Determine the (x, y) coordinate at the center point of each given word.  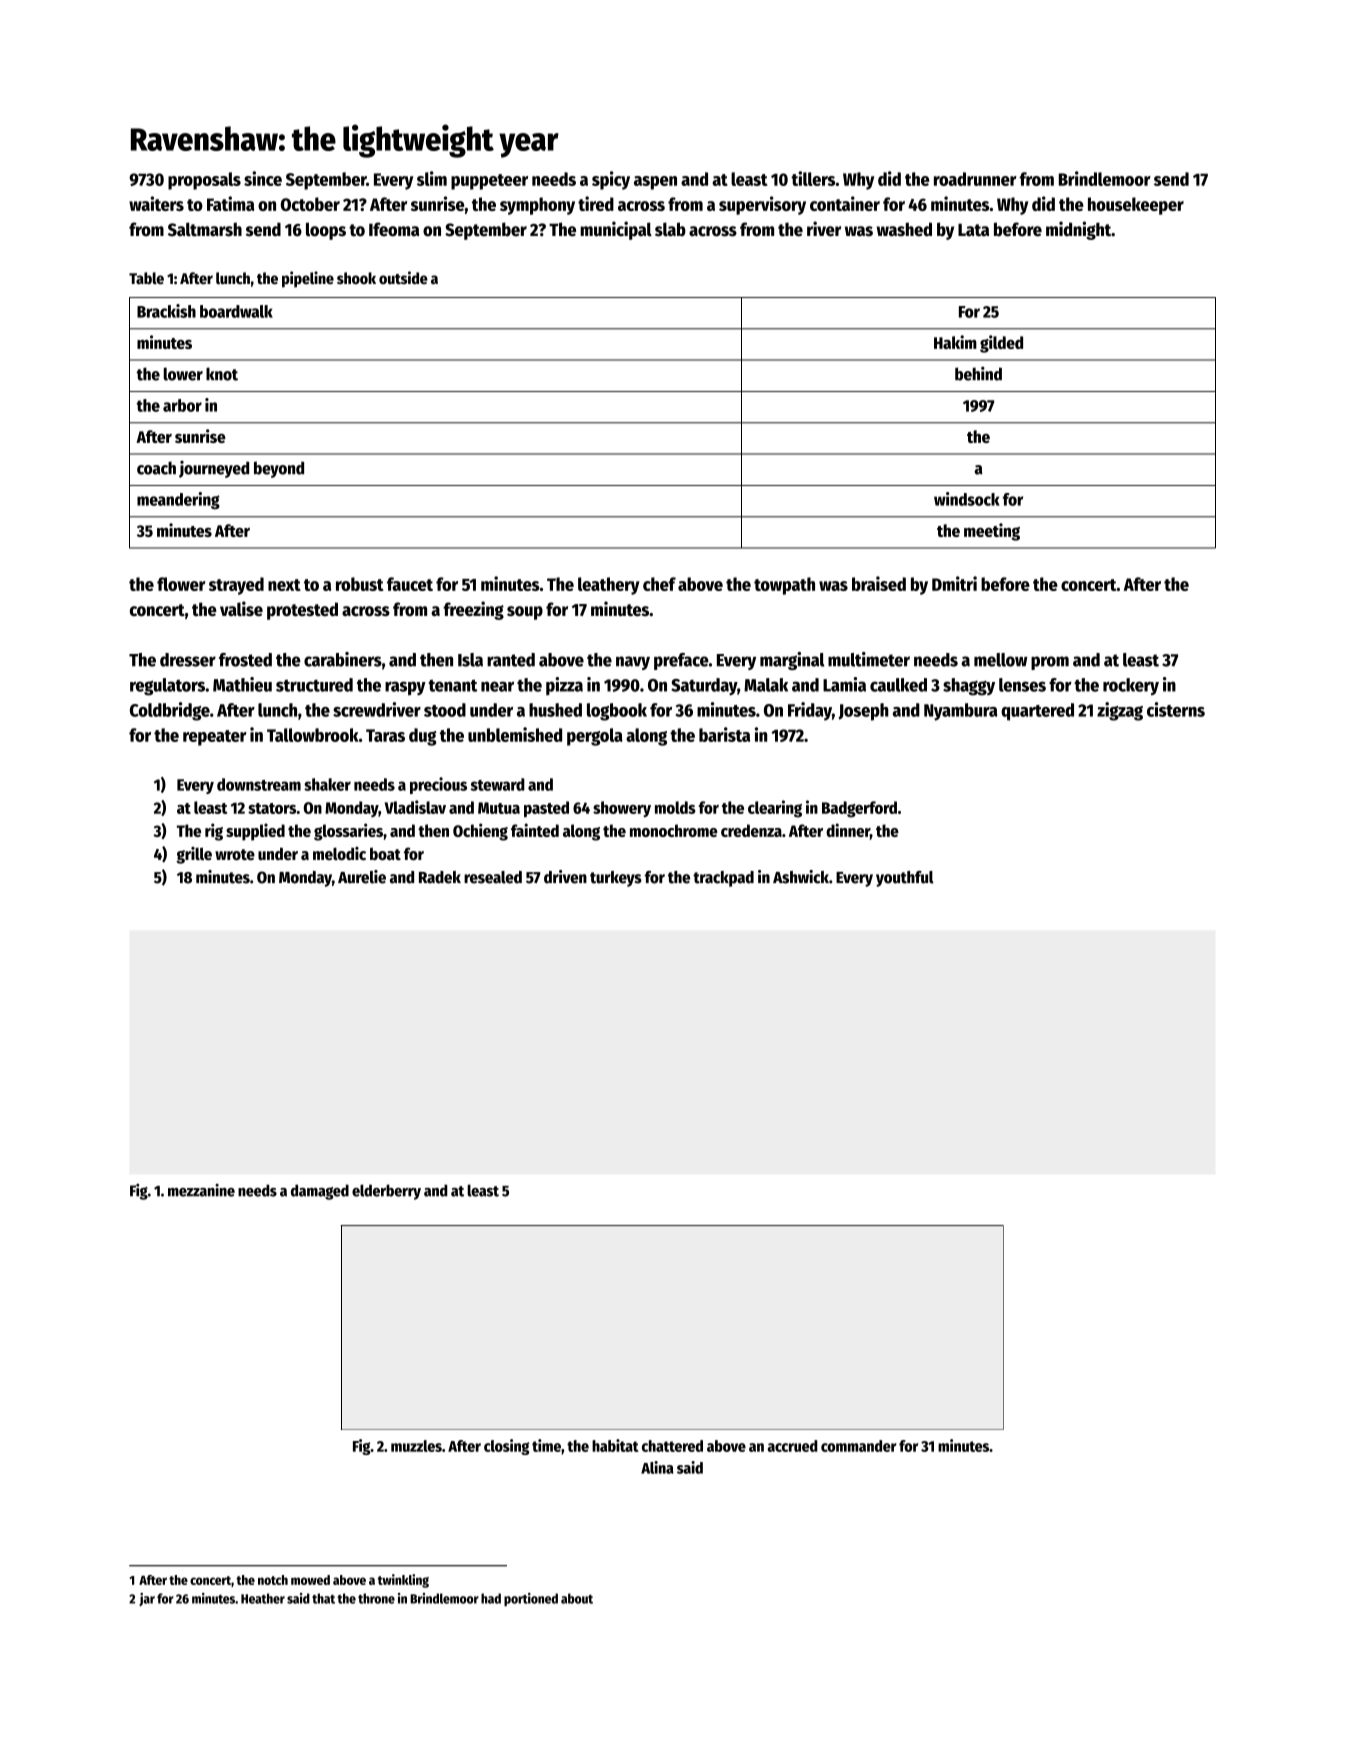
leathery (609, 586)
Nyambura (960, 712)
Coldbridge (170, 711)
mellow (1000, 660)
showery (622, 809)
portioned (531, 1599)
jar (147, 1599)
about (577, 1598)
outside (403, 278)
